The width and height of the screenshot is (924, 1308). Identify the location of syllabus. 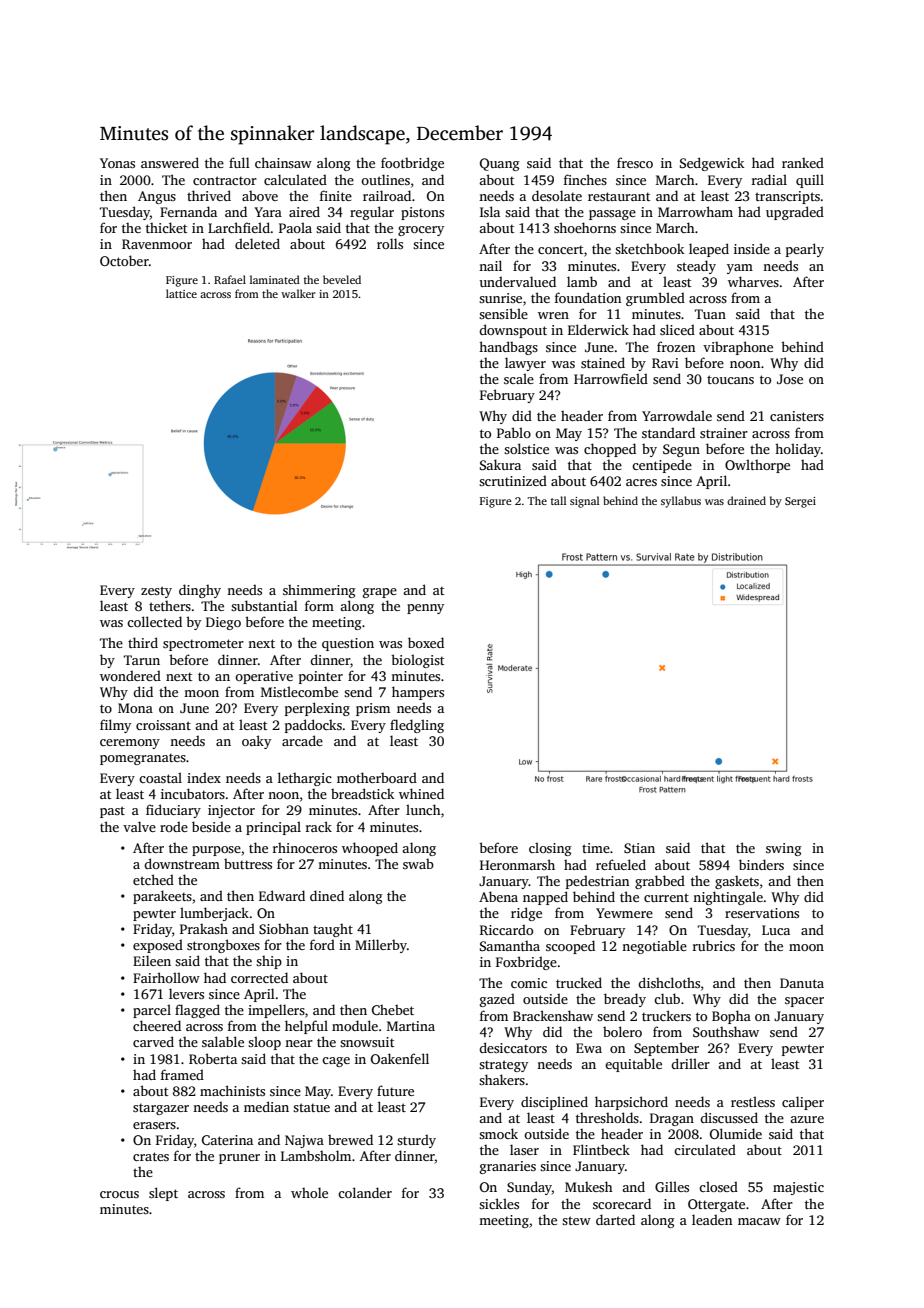
(681, 502).
